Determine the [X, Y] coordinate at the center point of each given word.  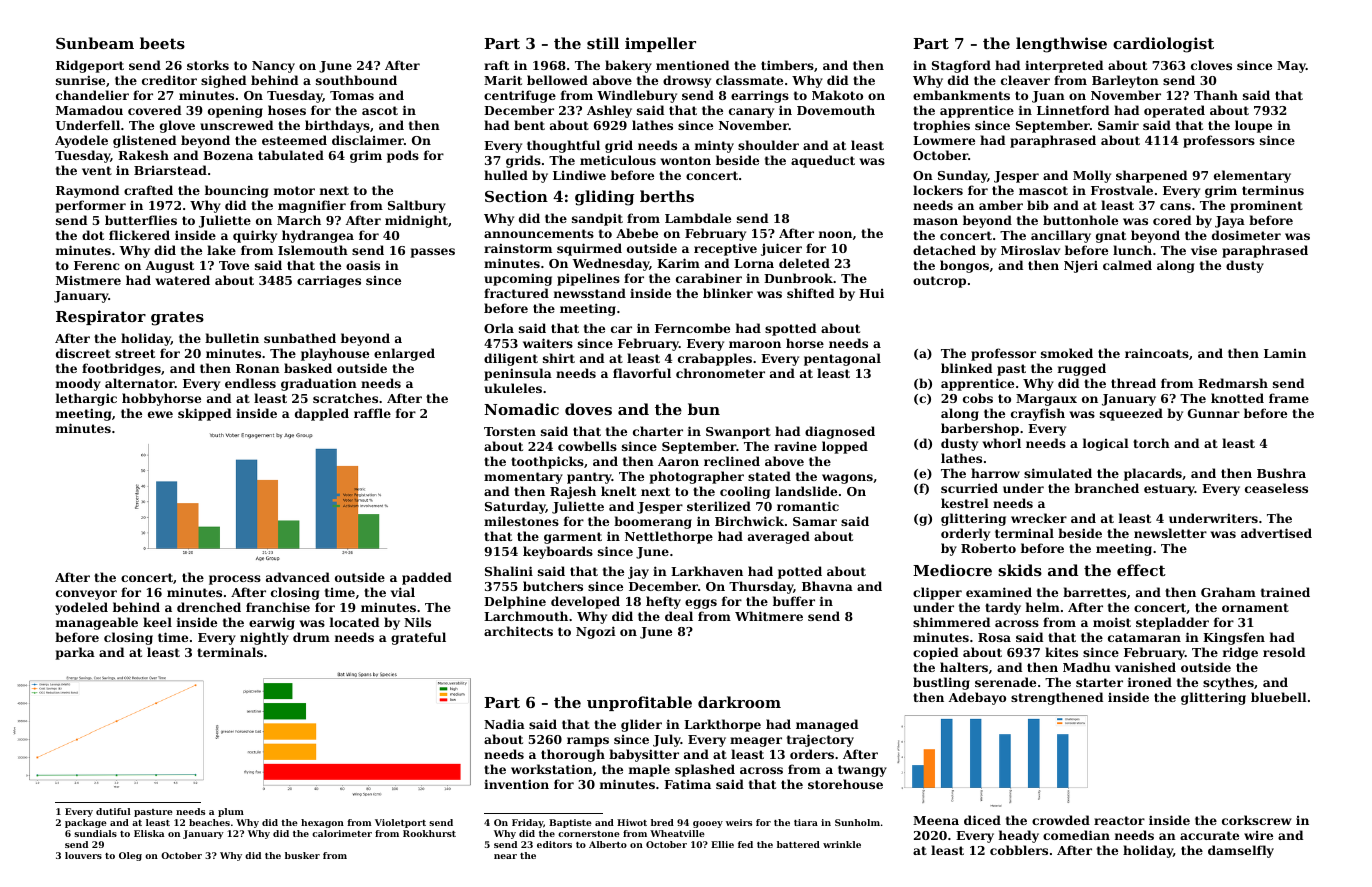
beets [162, 43]
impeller [660, 44]
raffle [372, 413]
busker [302, 855]
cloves [1211, 65]
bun [704, 409]
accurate [1209, 835]
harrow [995, 473]
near [505, 856]
